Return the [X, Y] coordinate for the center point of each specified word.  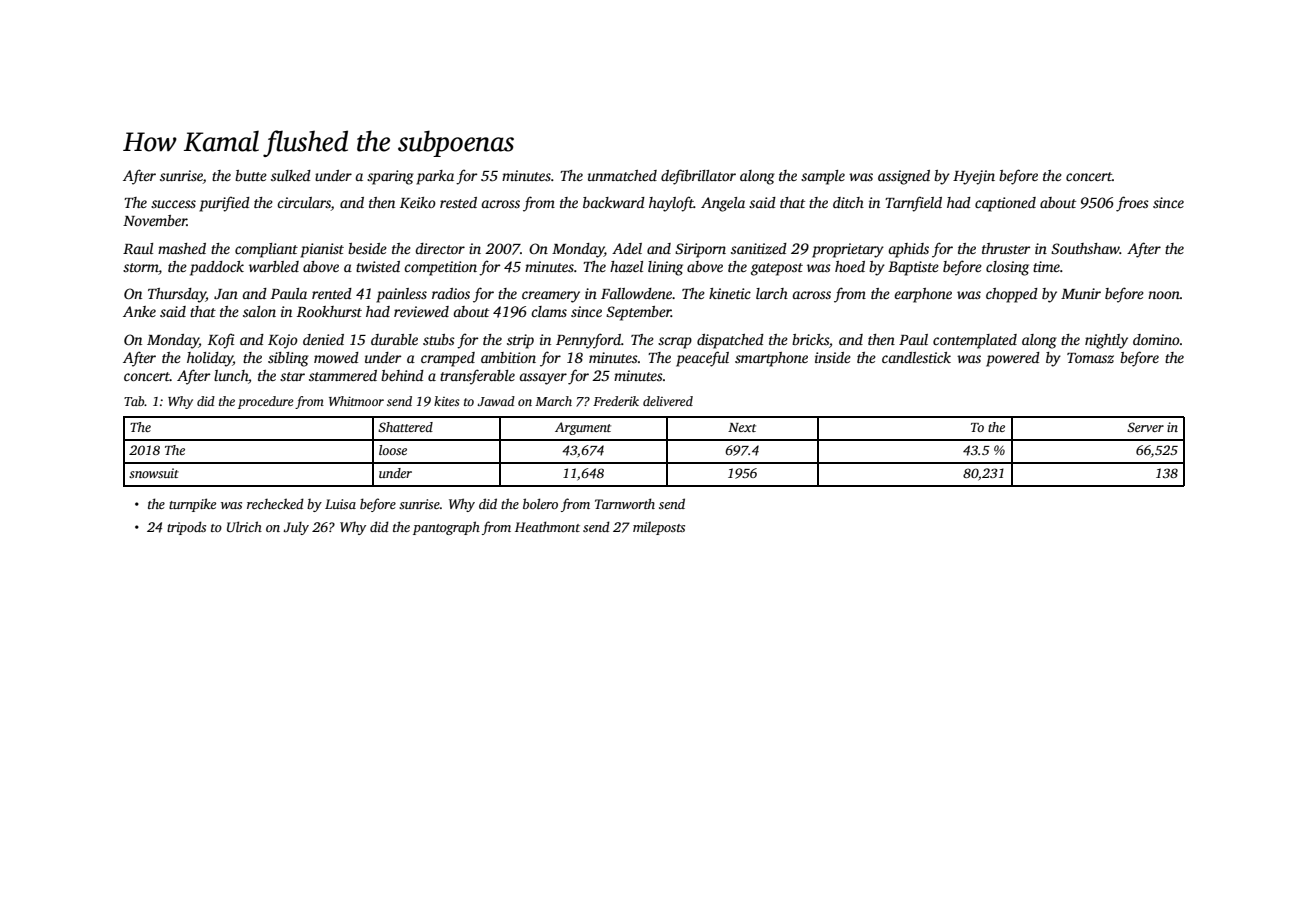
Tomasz [1090, 358]
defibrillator [698, 177]
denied [323, 339]
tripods [186, 528]
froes [1132, 204]
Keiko [418, 202]
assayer [543, 379]
